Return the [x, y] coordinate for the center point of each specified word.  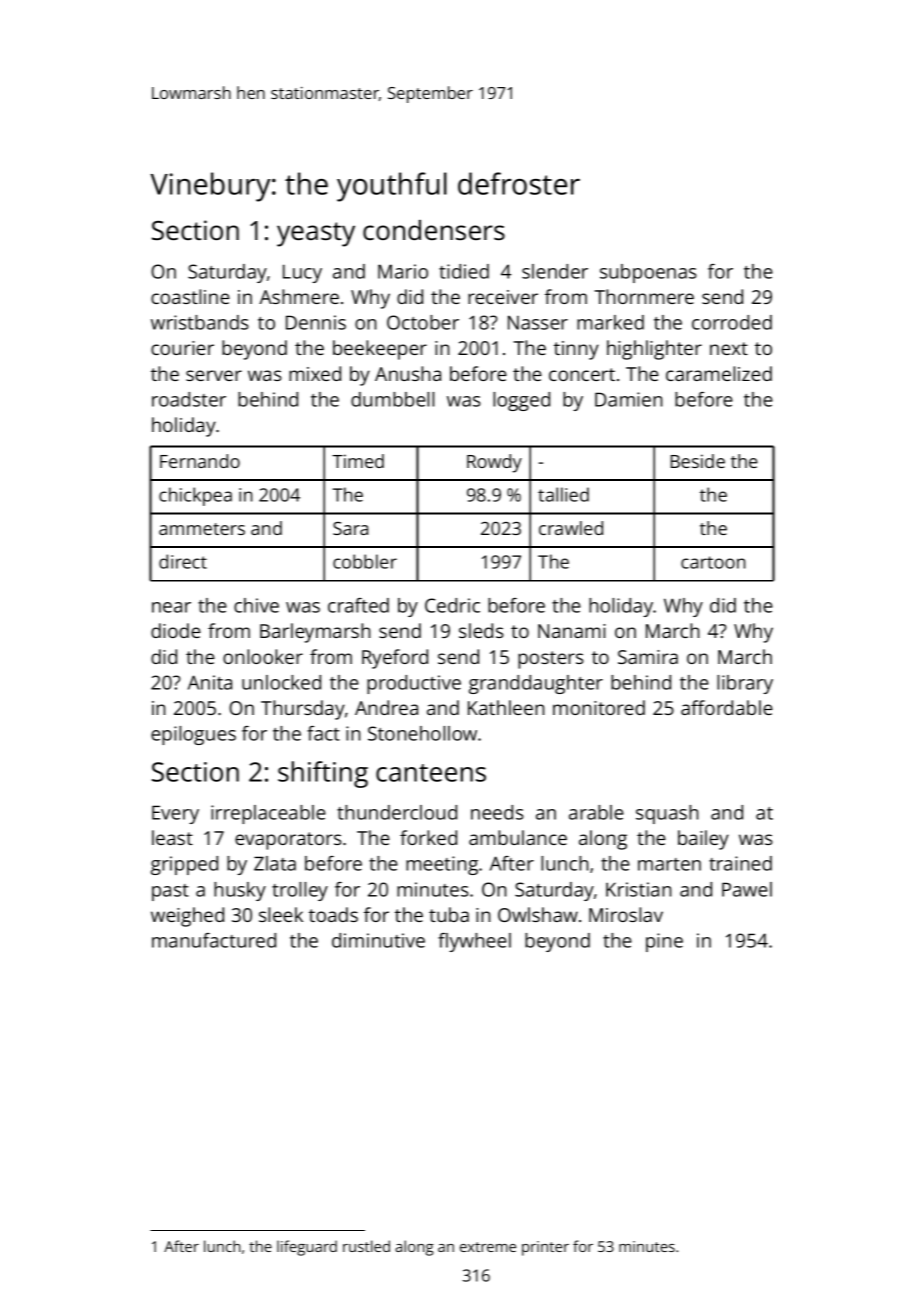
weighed [187, 917]
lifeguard [307, 1248]
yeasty [316, 234]
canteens [431, 773]
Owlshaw [538, 914]
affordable [727, 707]
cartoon [713, 562]
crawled [571, 528]
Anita [210, 682]
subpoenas [648, 273]
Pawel [747, 889]
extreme [488, 1247]
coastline [190, 296]
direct [183, 561]
